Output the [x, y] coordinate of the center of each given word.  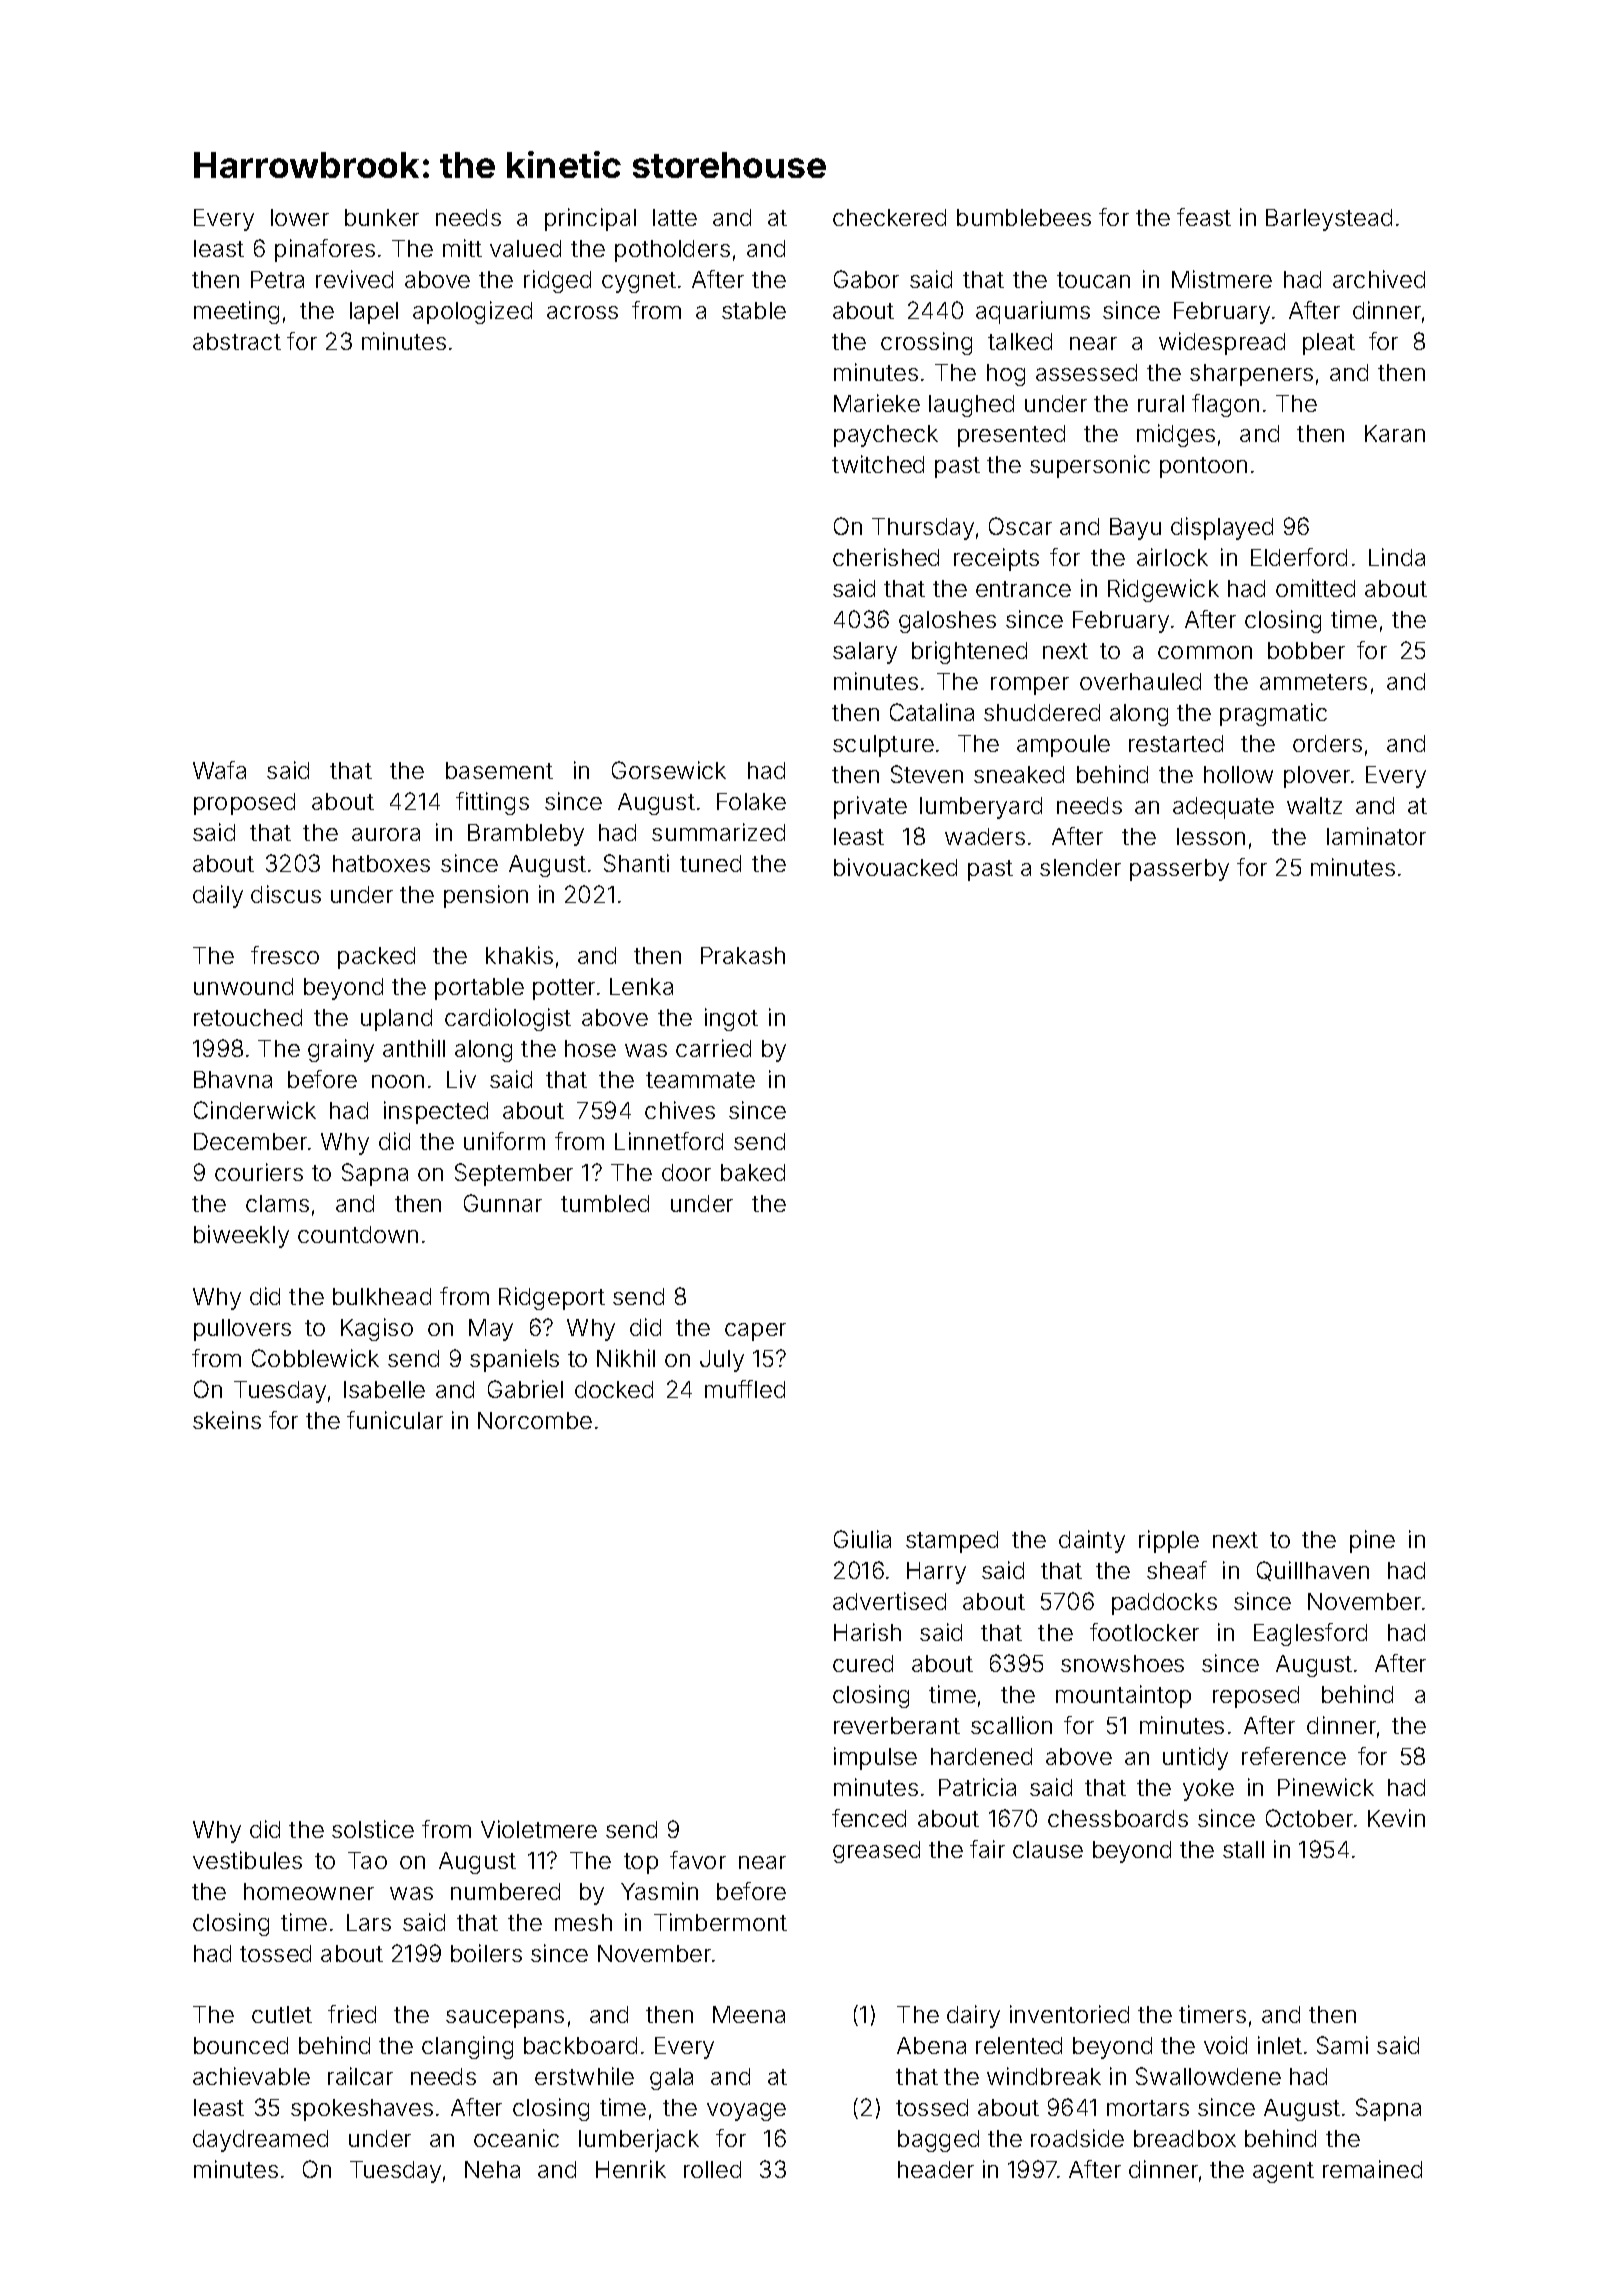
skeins [227, 1420]
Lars [369, 1922]
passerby [1179, 870]
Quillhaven [1313, 1571]
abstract [237, 341]
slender [1080, 867]
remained [1372, 2169]
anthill [414, 1048]
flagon [1225, 405]
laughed [971, 406]
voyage [746, 2112]
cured [863, 1663]
